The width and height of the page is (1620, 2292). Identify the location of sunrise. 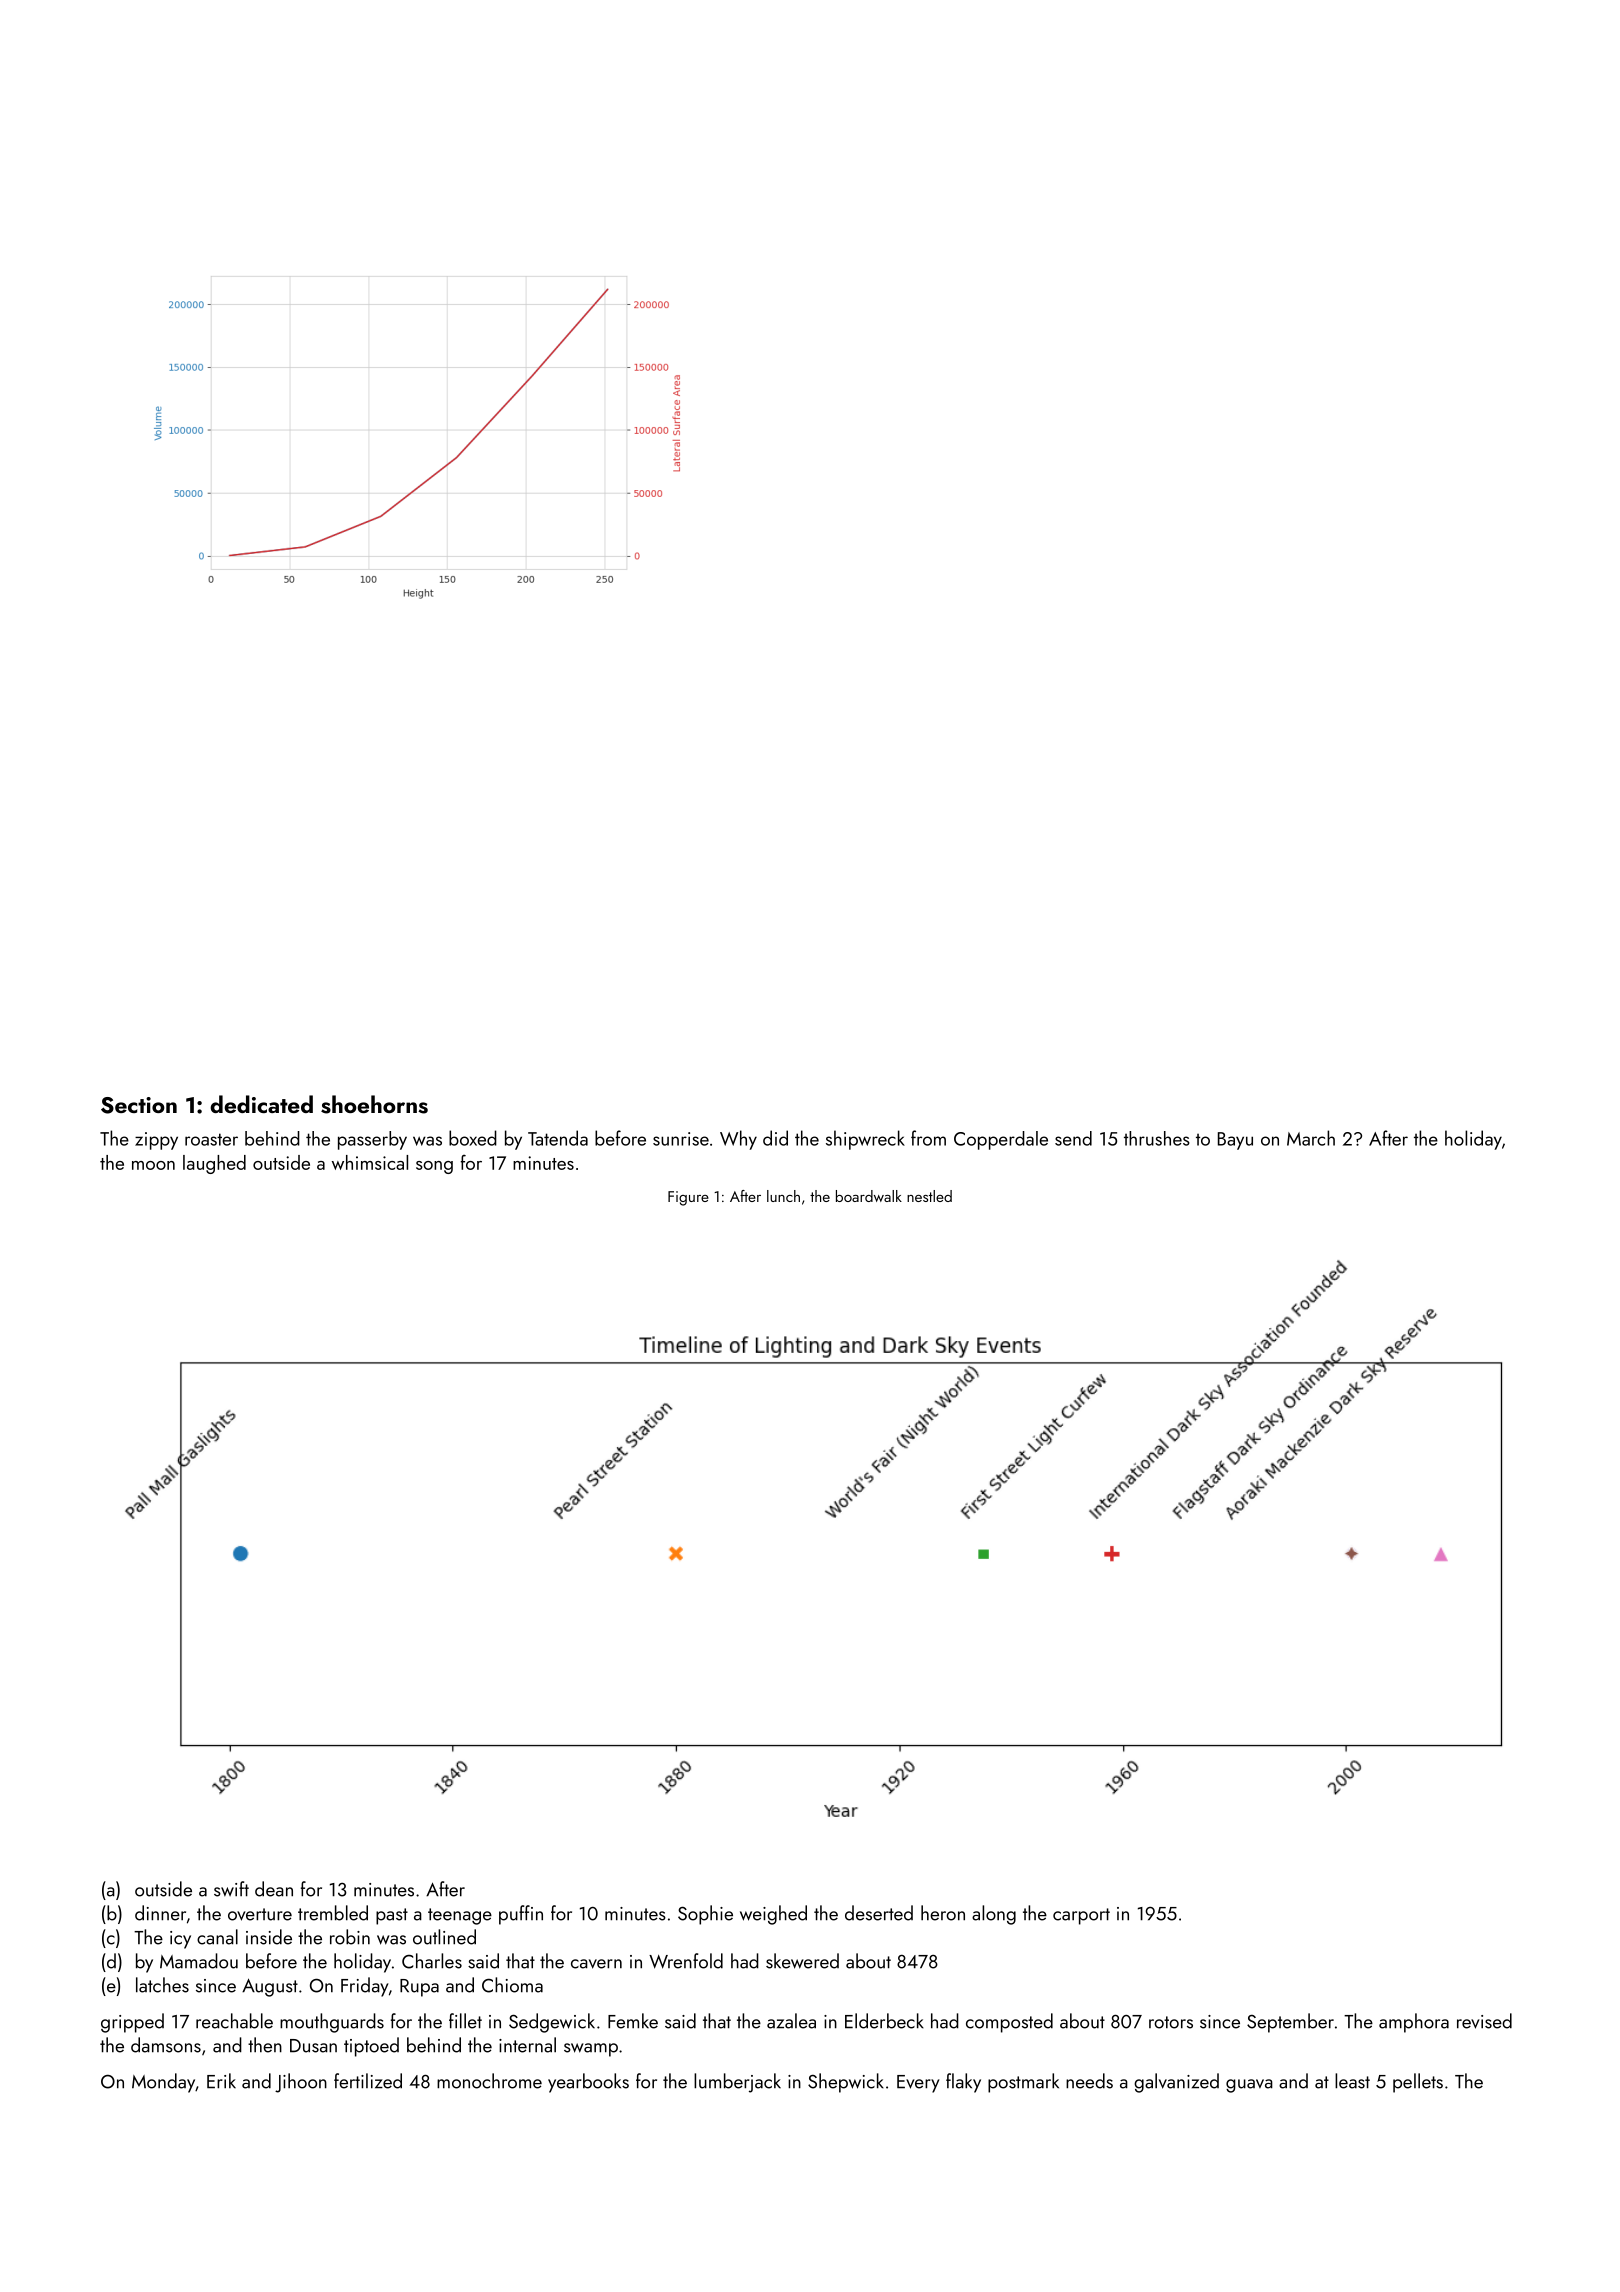
(681, 1139).
